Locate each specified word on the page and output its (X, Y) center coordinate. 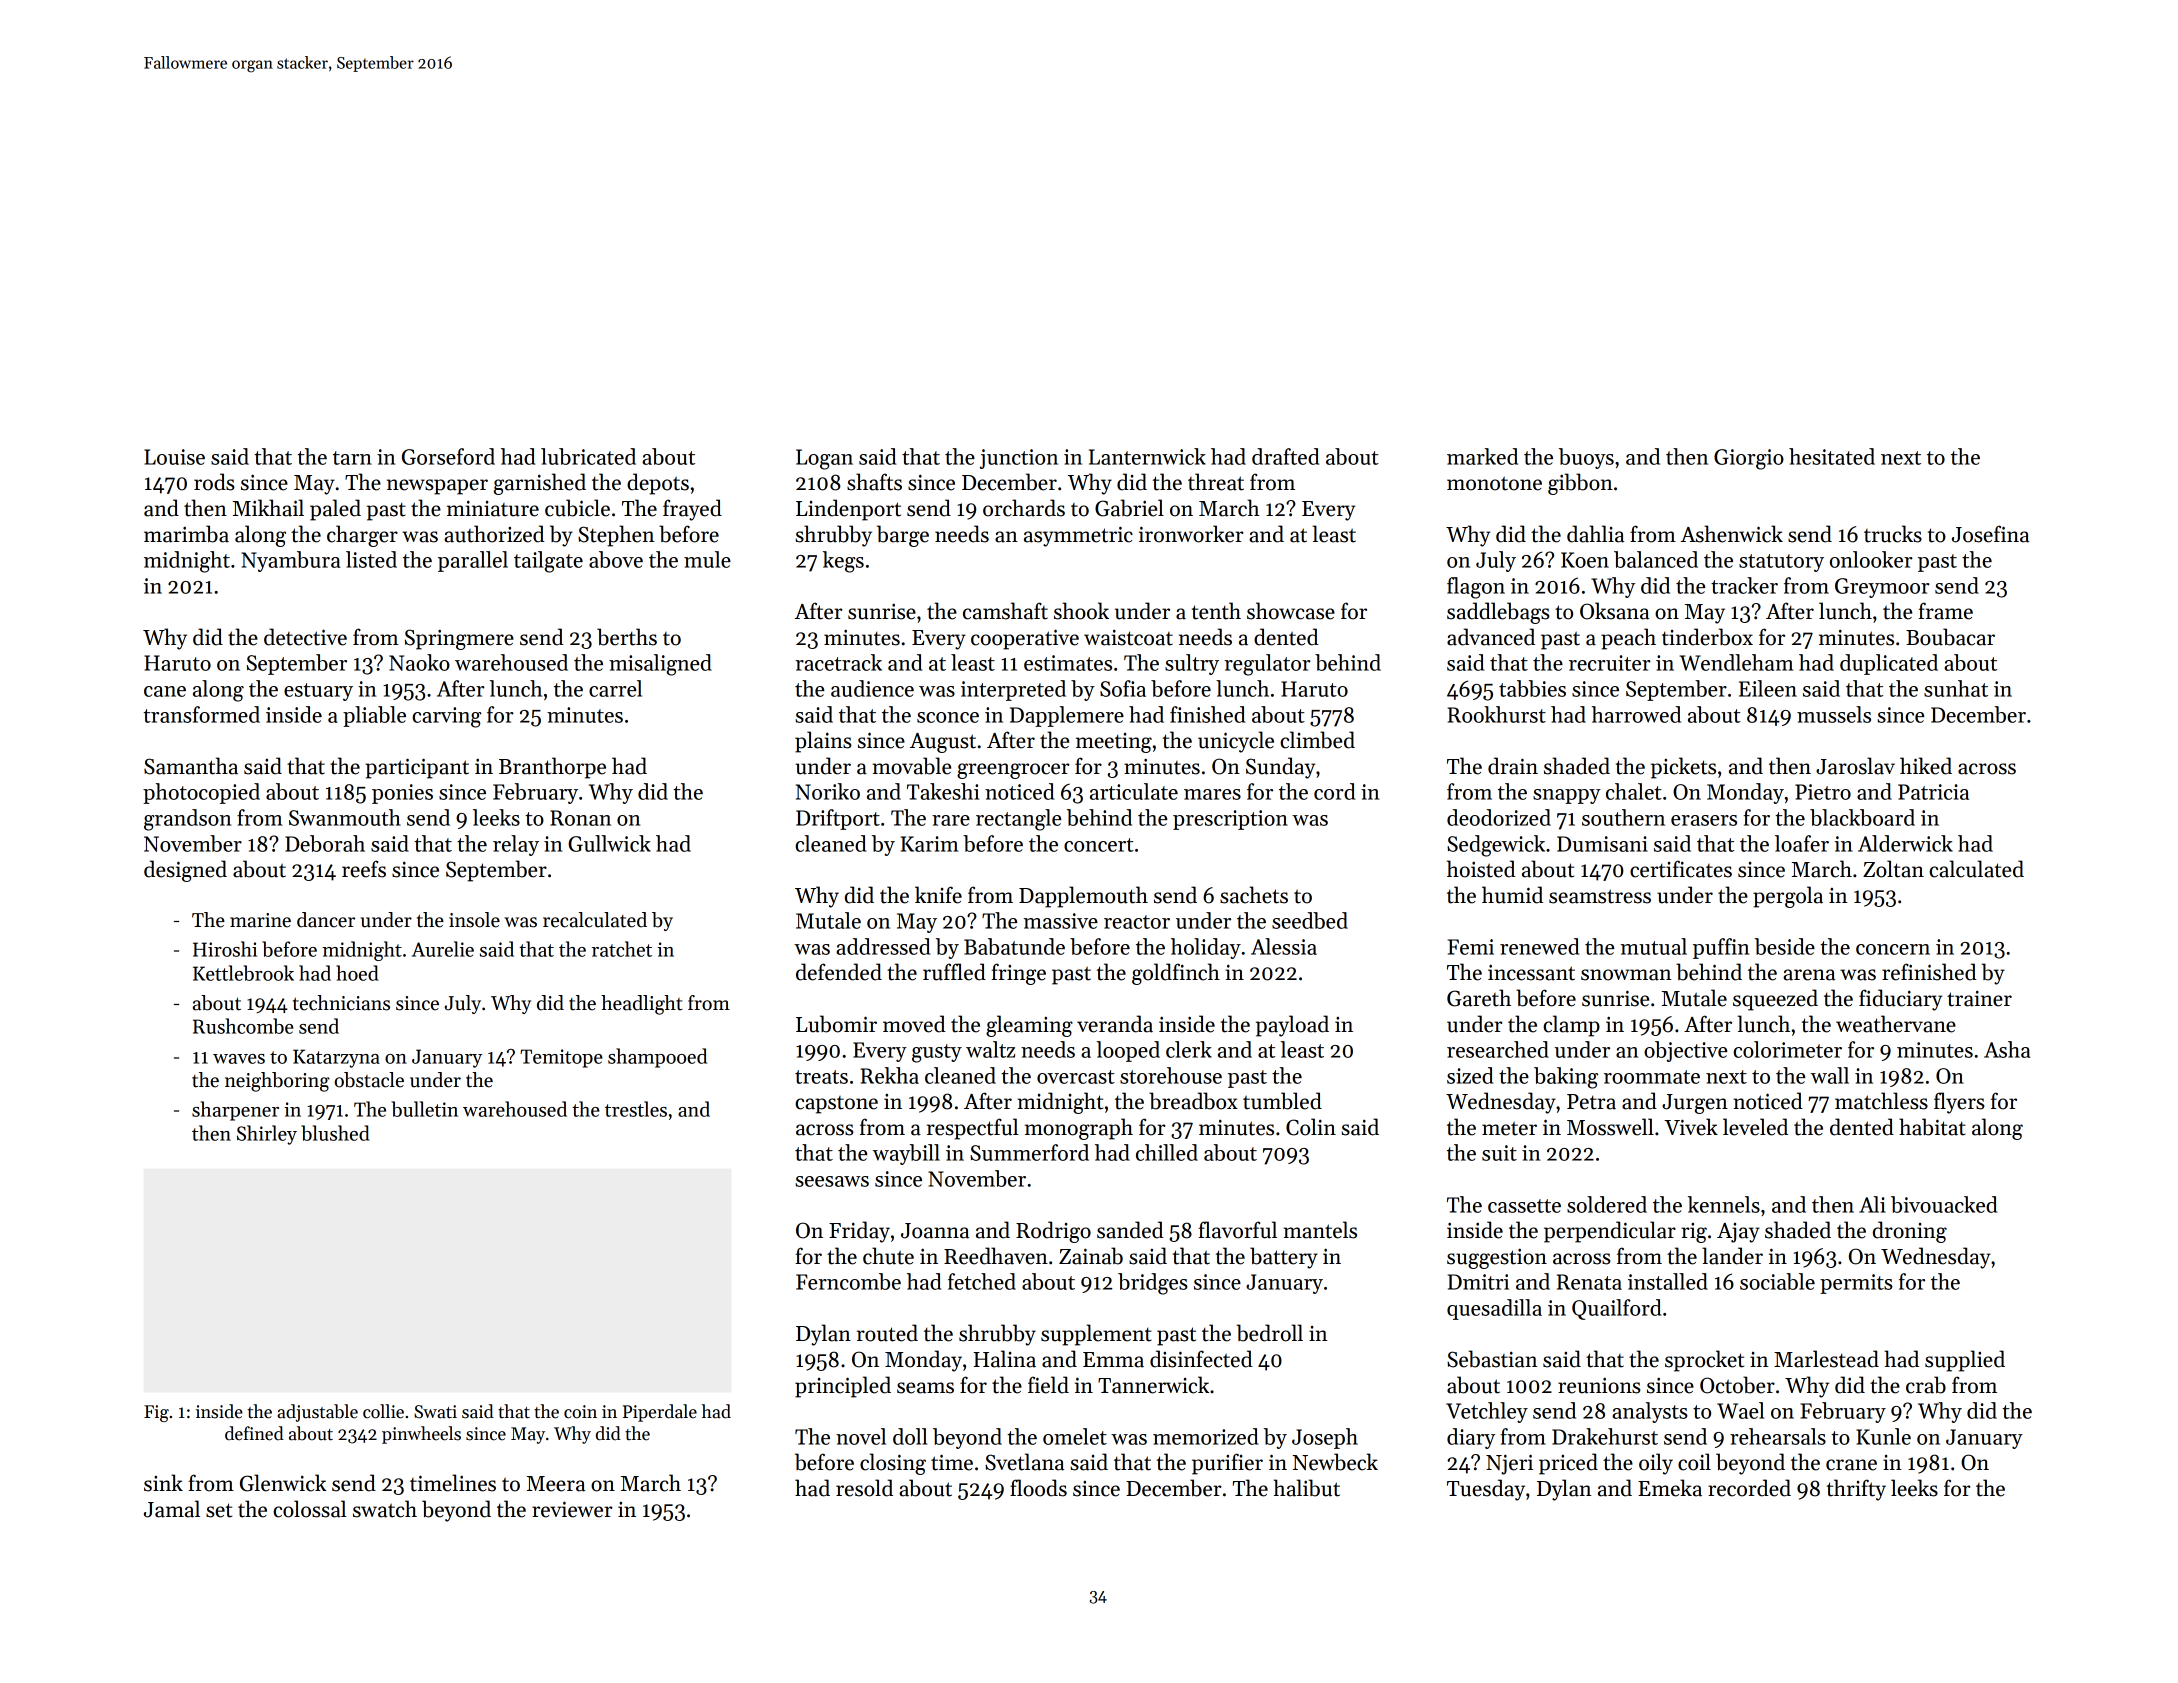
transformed (201, 714)
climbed (1317, 740)
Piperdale (660, 1413)
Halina (1004, 1359)
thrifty (1856, 1490)
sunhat (1956, 688)
